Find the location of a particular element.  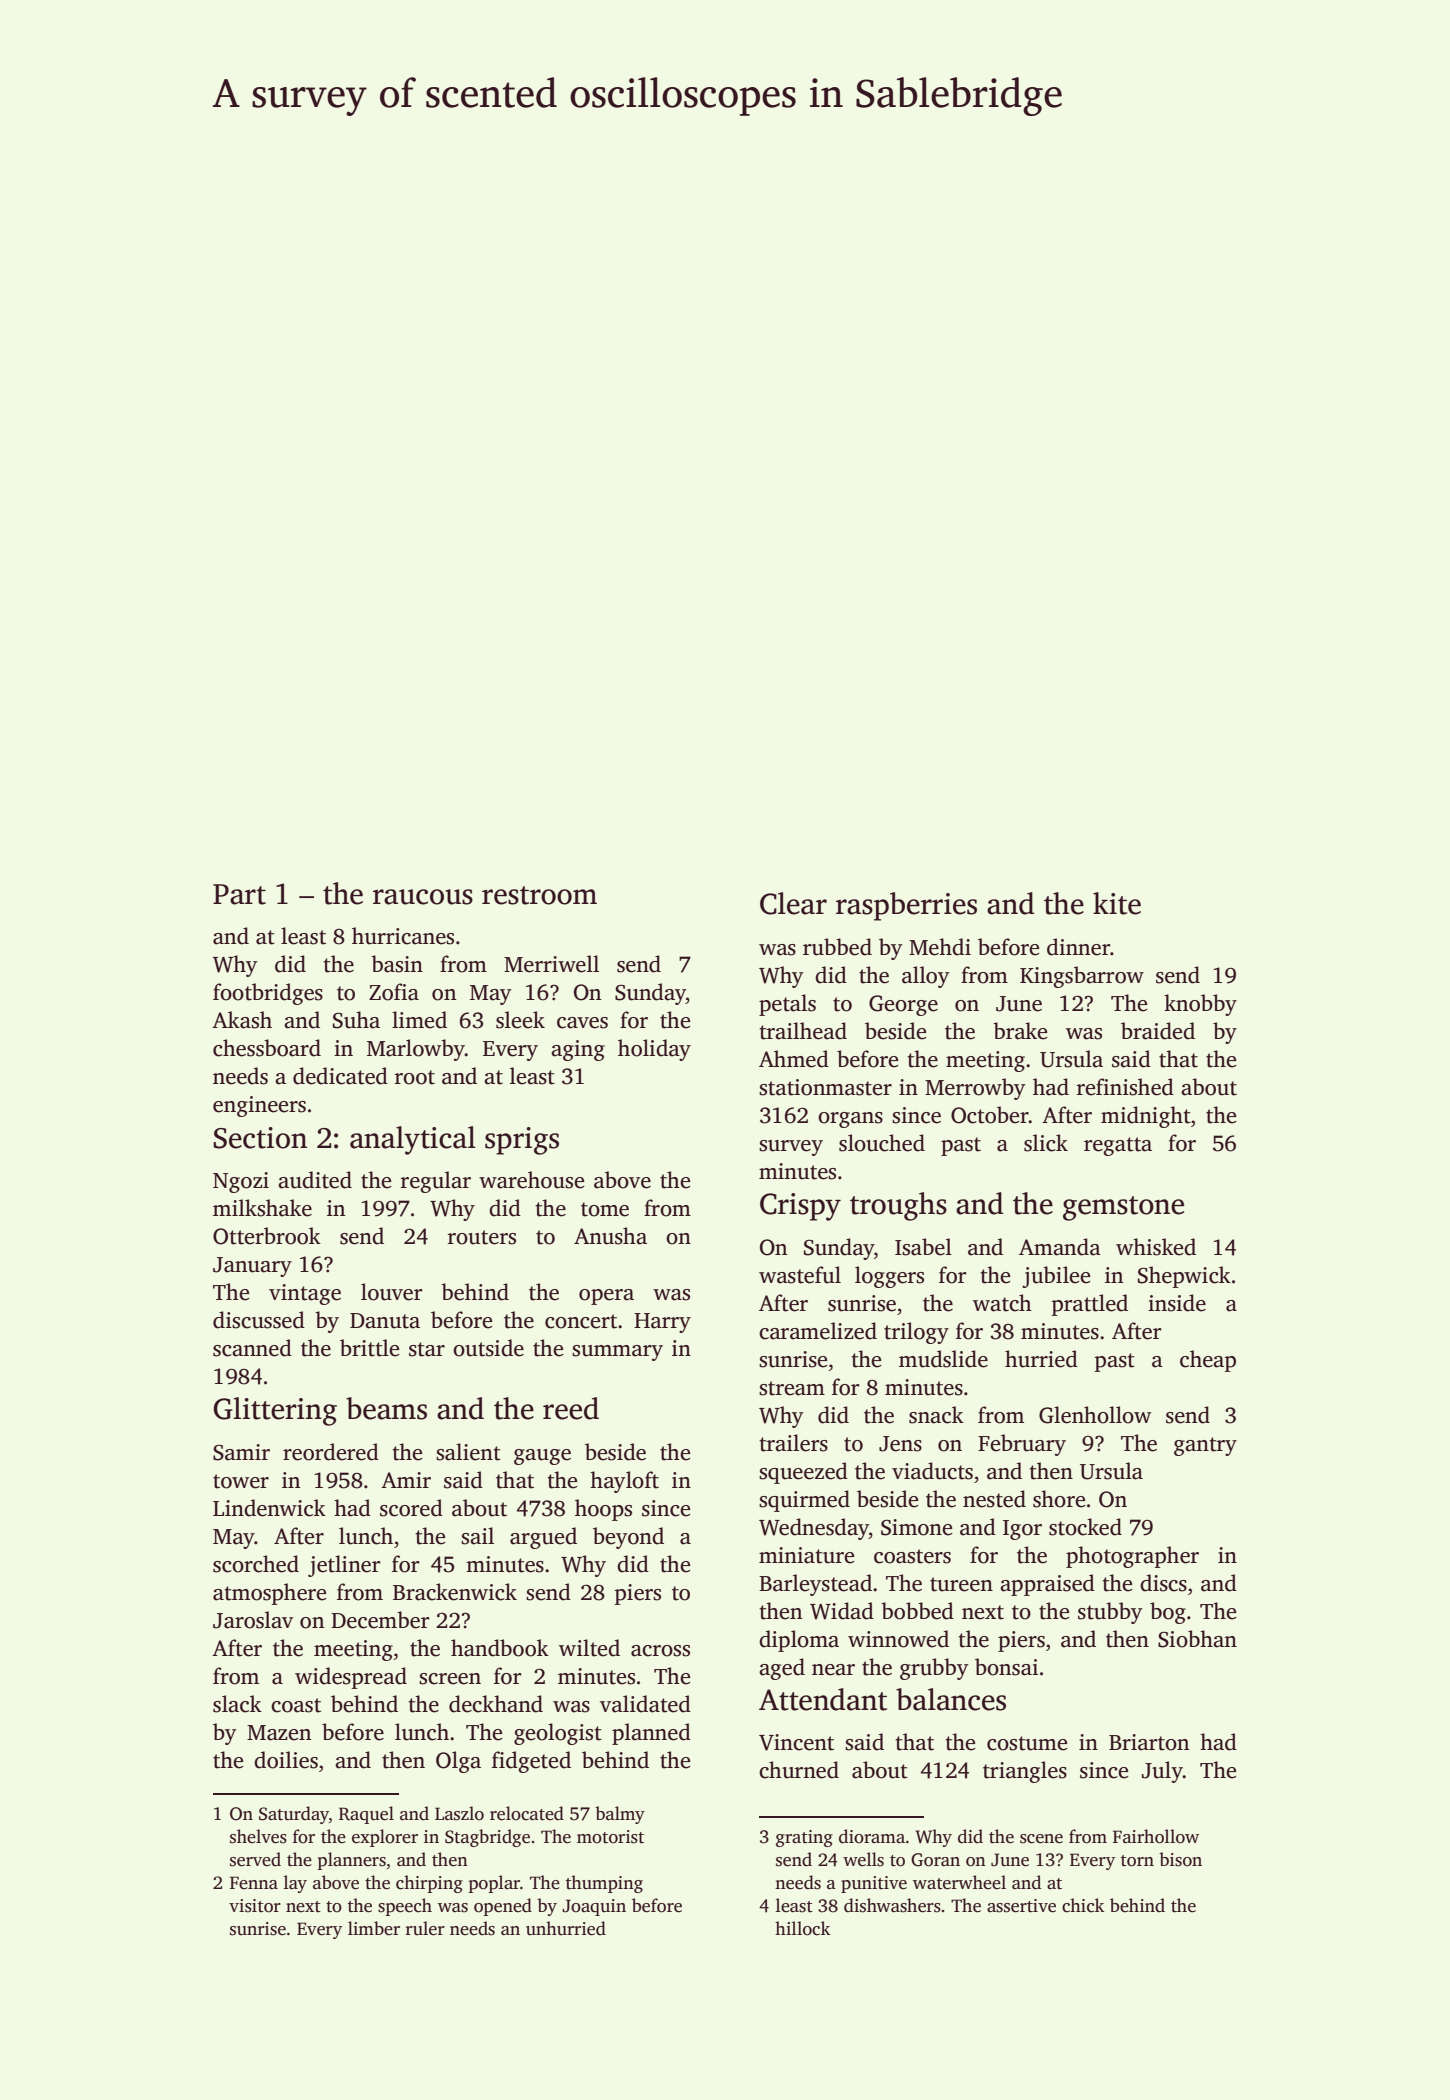

scorched is located at coordinates (256, 1564).
